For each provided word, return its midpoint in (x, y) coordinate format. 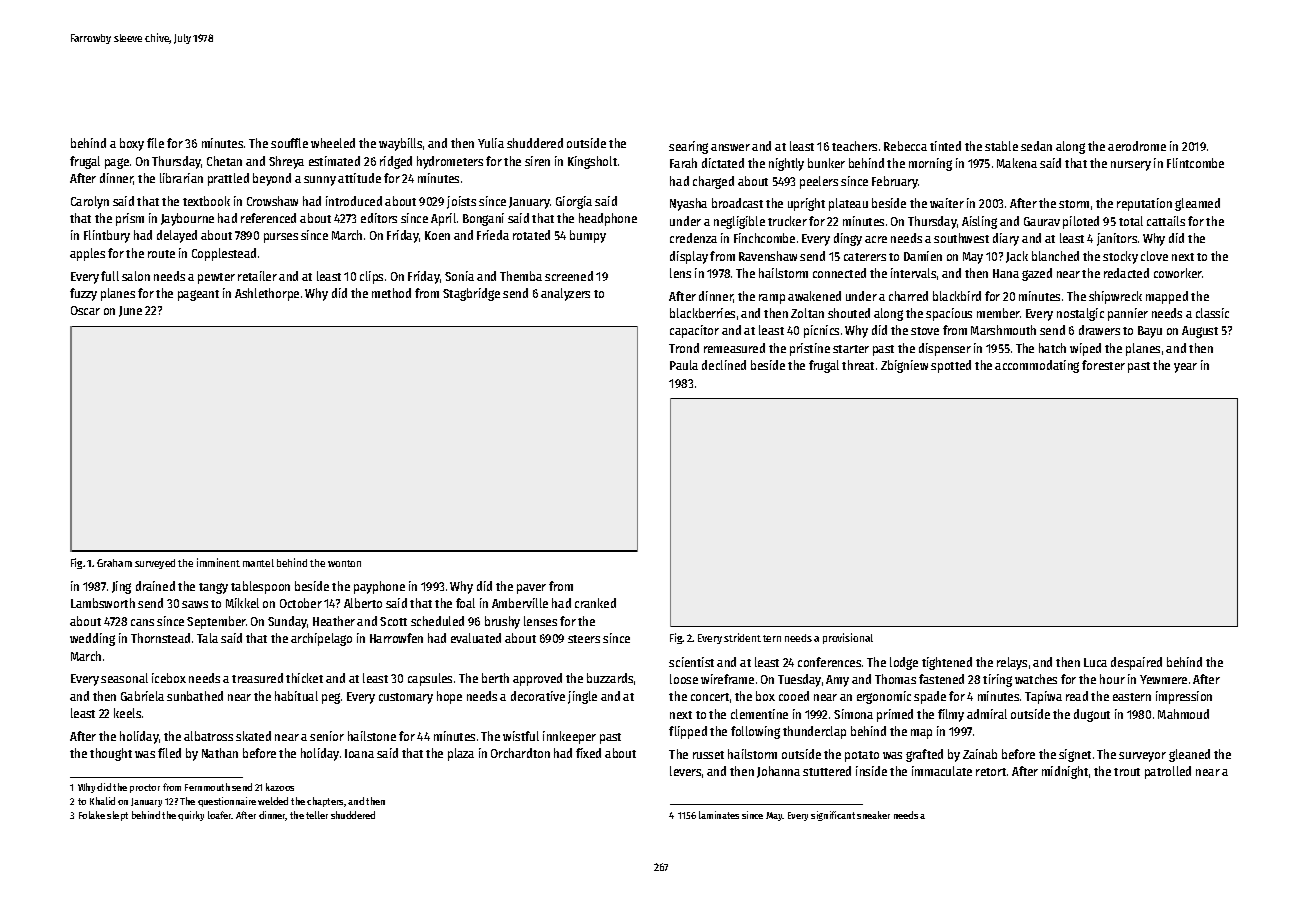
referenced (268, 218)
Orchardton (520, 753)
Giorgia (574, 202)
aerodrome (1137, 146)
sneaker (873, 815)
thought (111, 754)
